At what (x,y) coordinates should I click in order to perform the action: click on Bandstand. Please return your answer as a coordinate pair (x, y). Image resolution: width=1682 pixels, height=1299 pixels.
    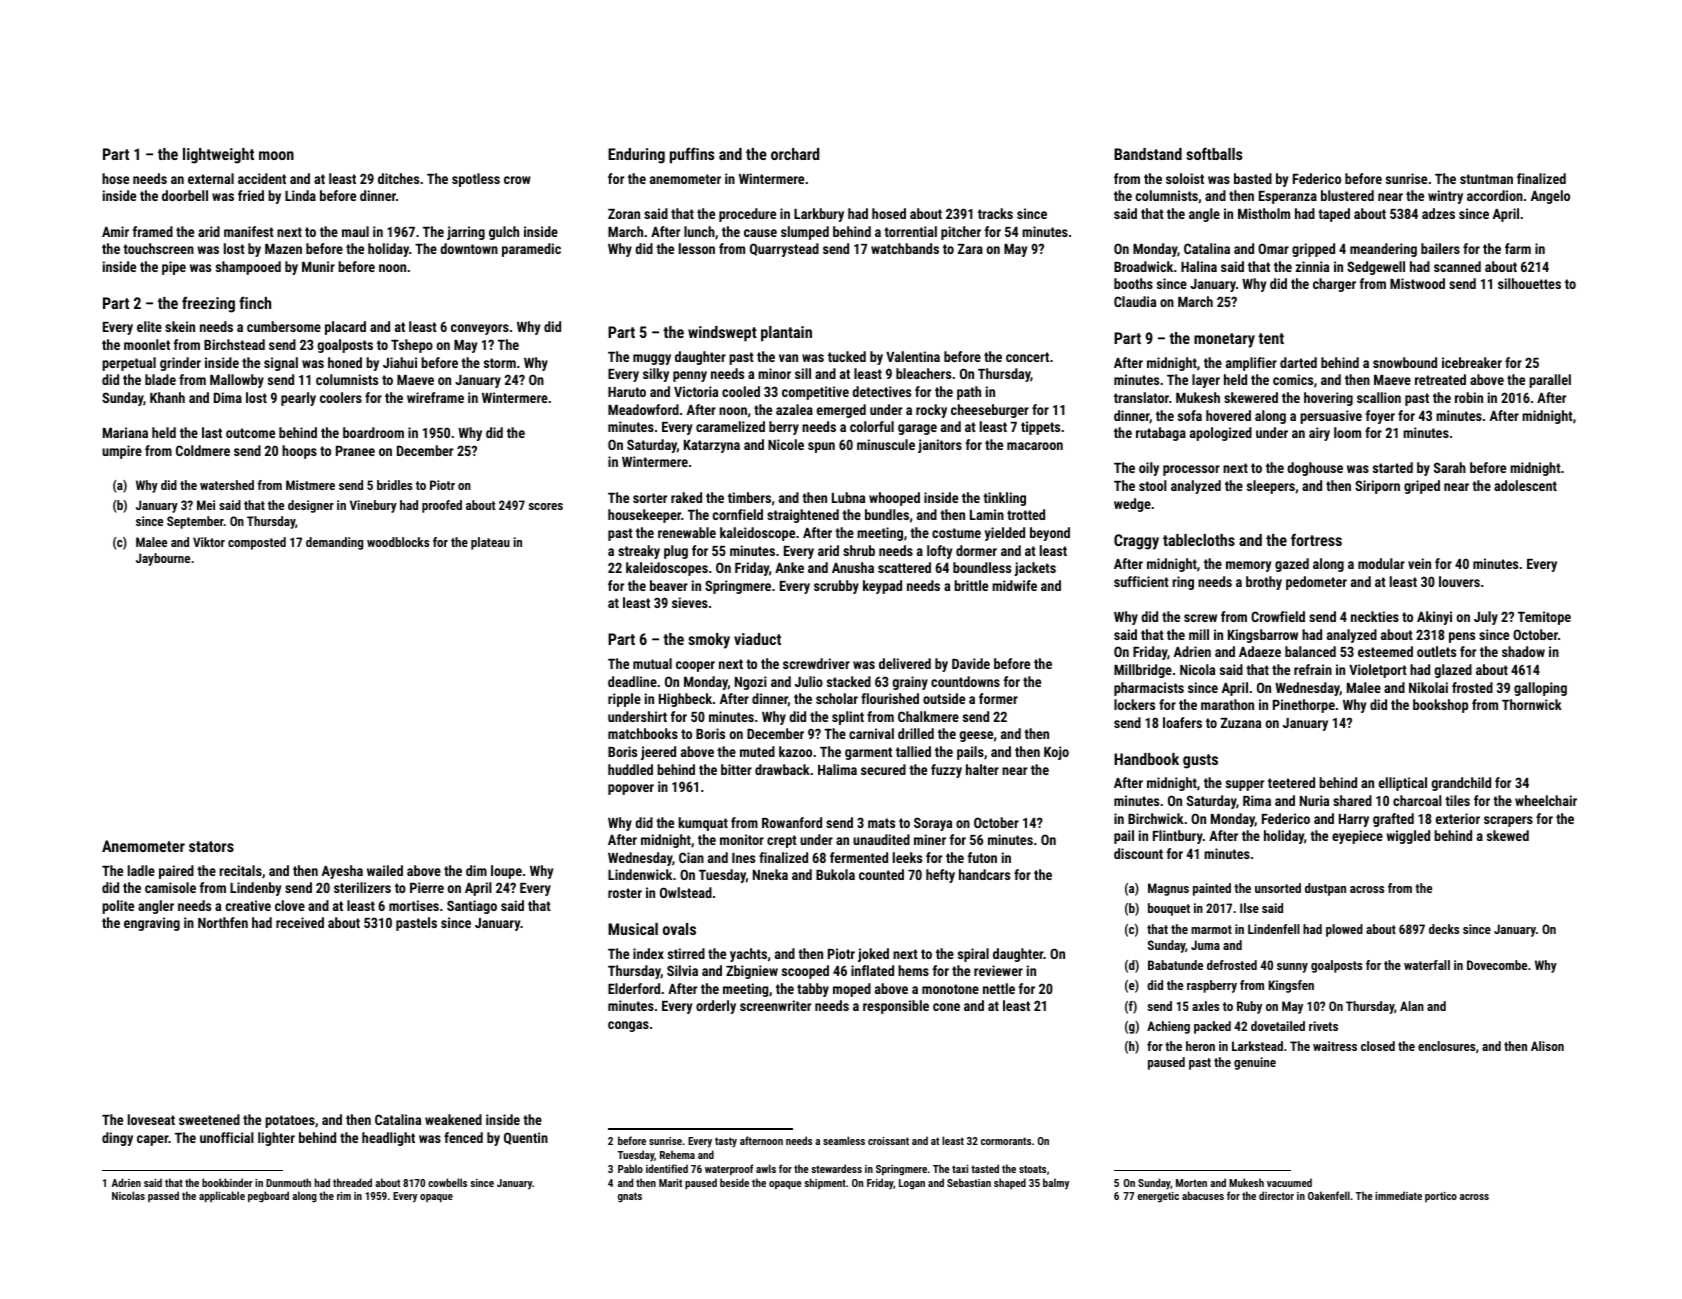
    Looking at the image, I should click on (1148, 154).
